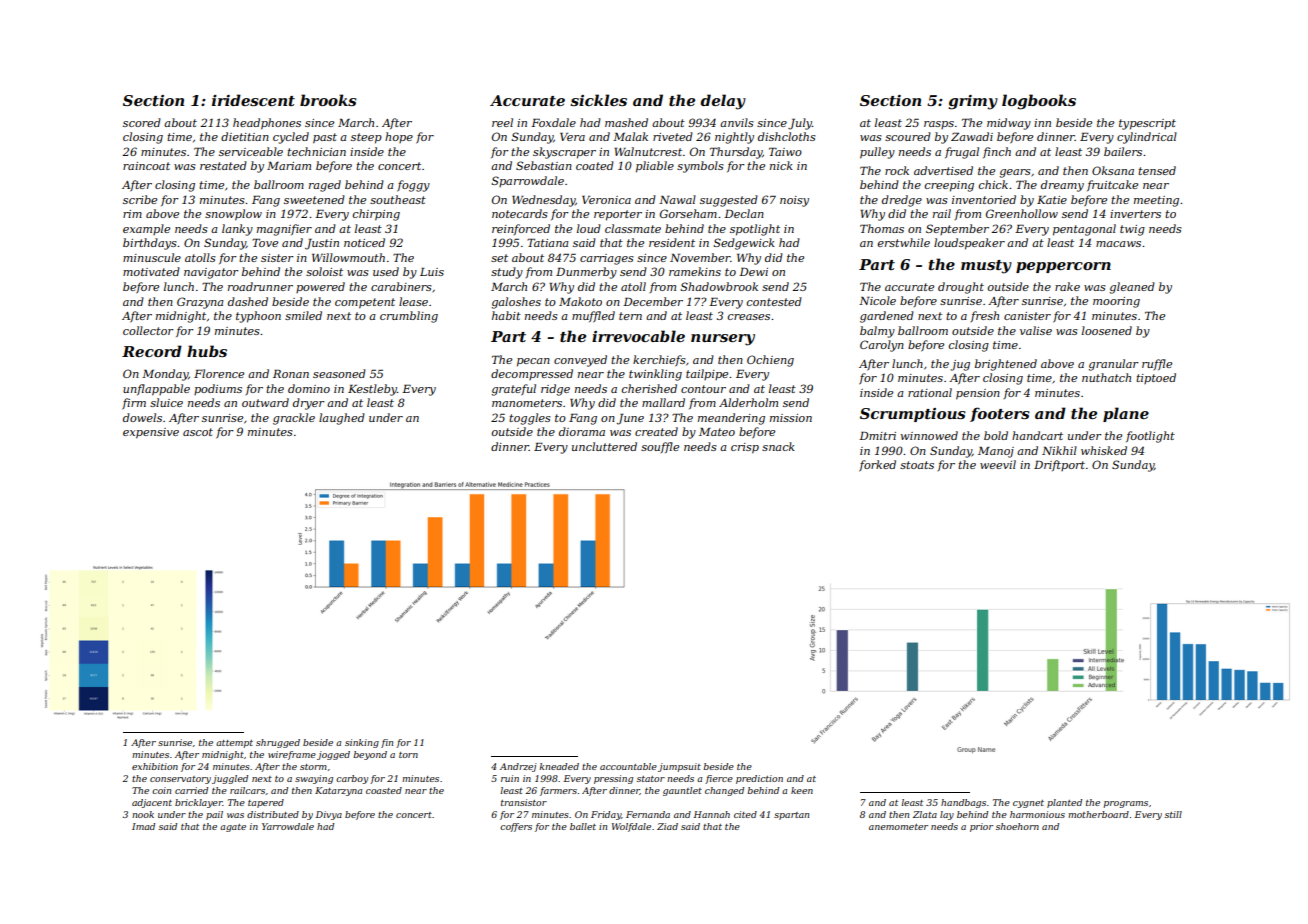 This screenshot has width=1308, height=924. Describe the element at coordinates (1059, 465) in the screenshot. I see `Driftport` at that location.
